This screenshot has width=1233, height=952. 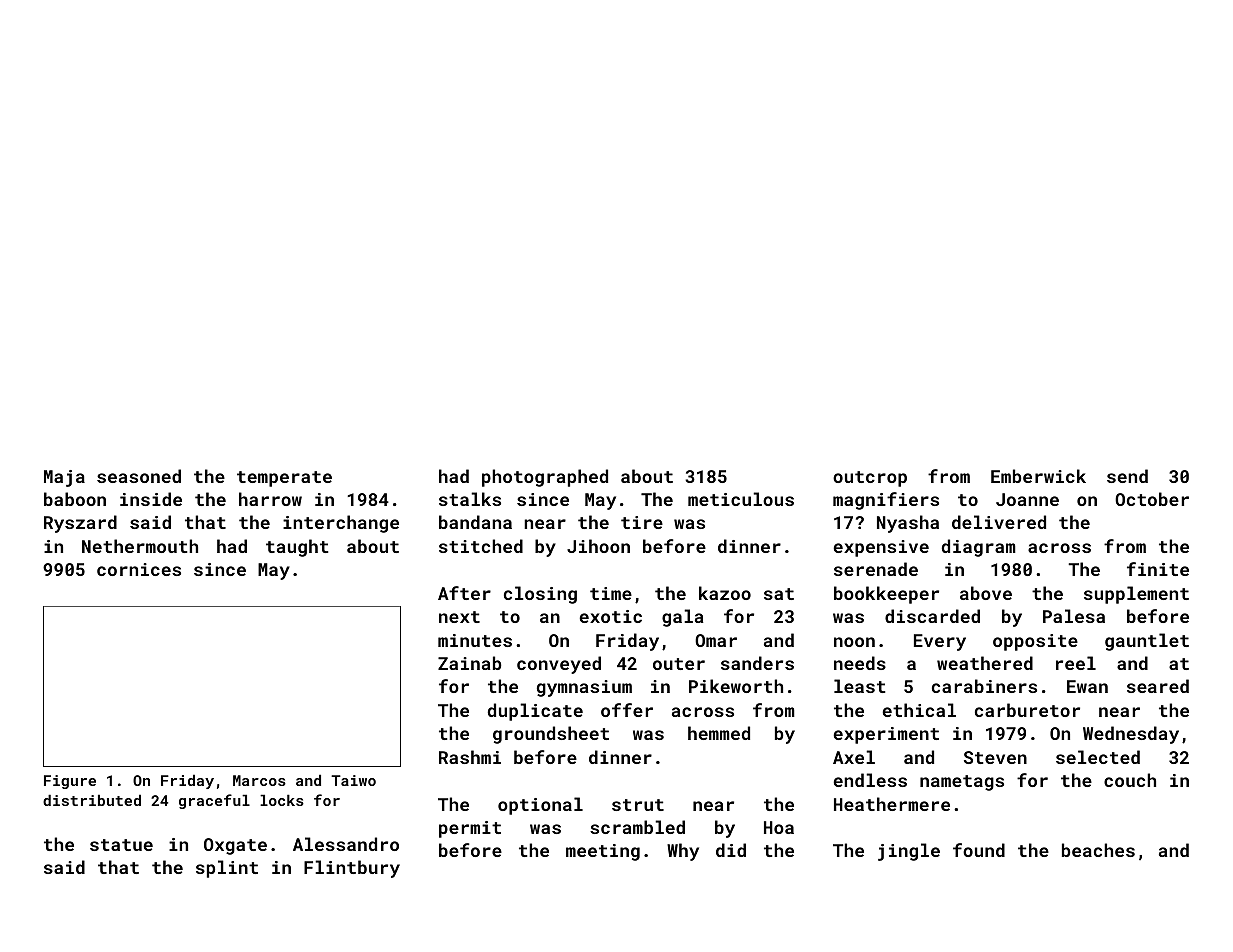 I want to click on outcrop, so click(x=870, y=479).
